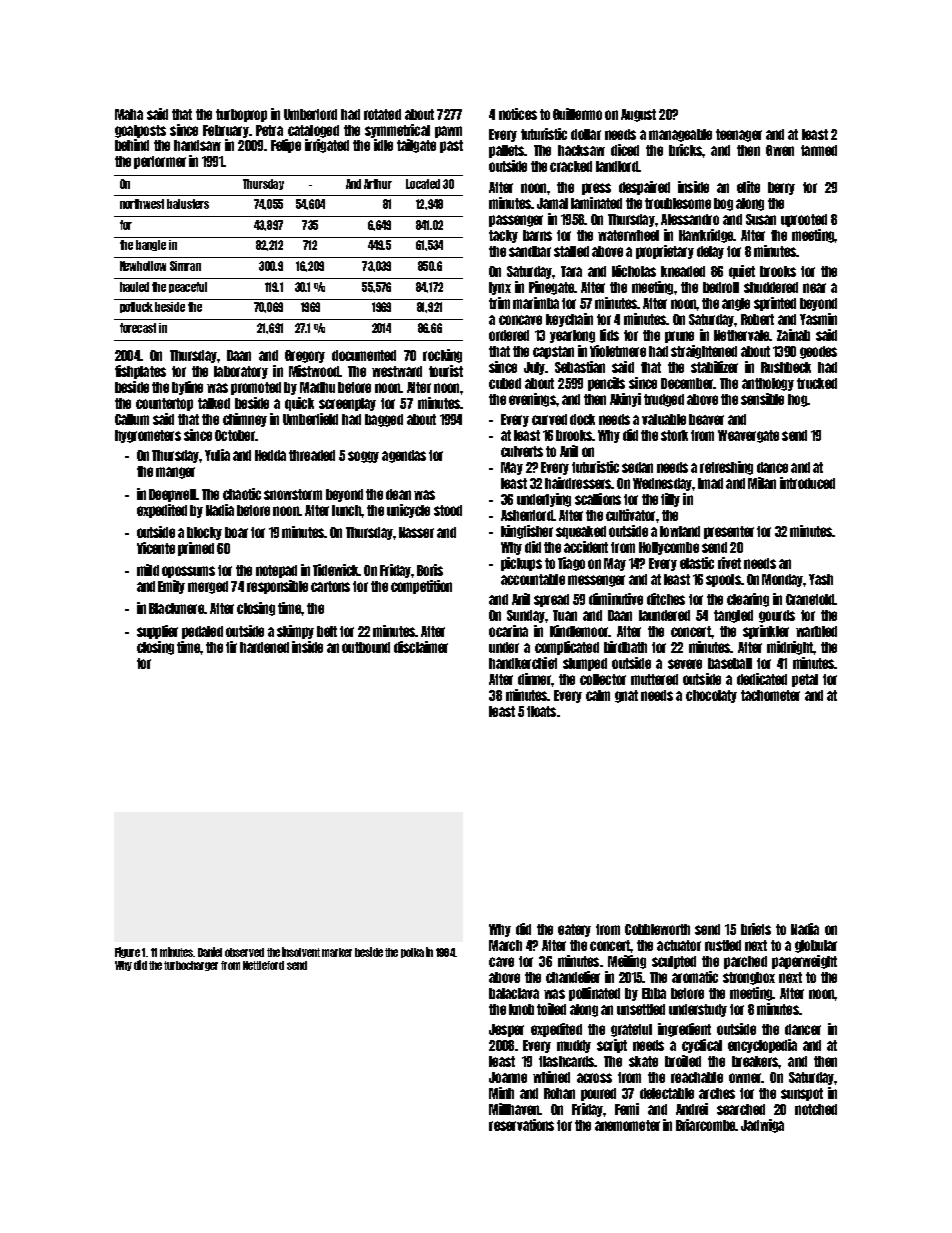 This page has width=952, height=1233. Describe the element at coordinates (821, 579) in the page. I see `Yash` at that location.
